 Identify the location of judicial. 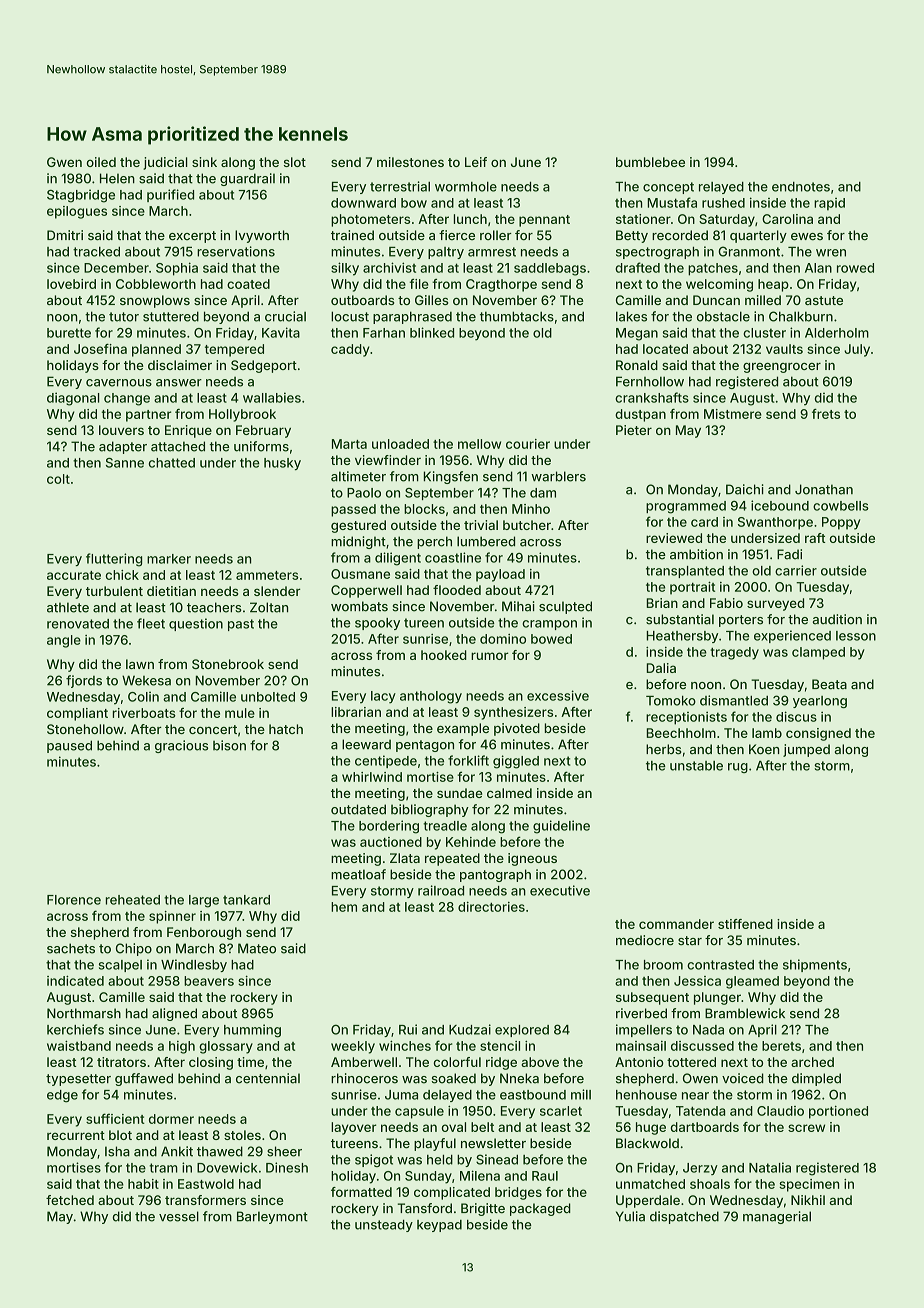
(165, 163).
